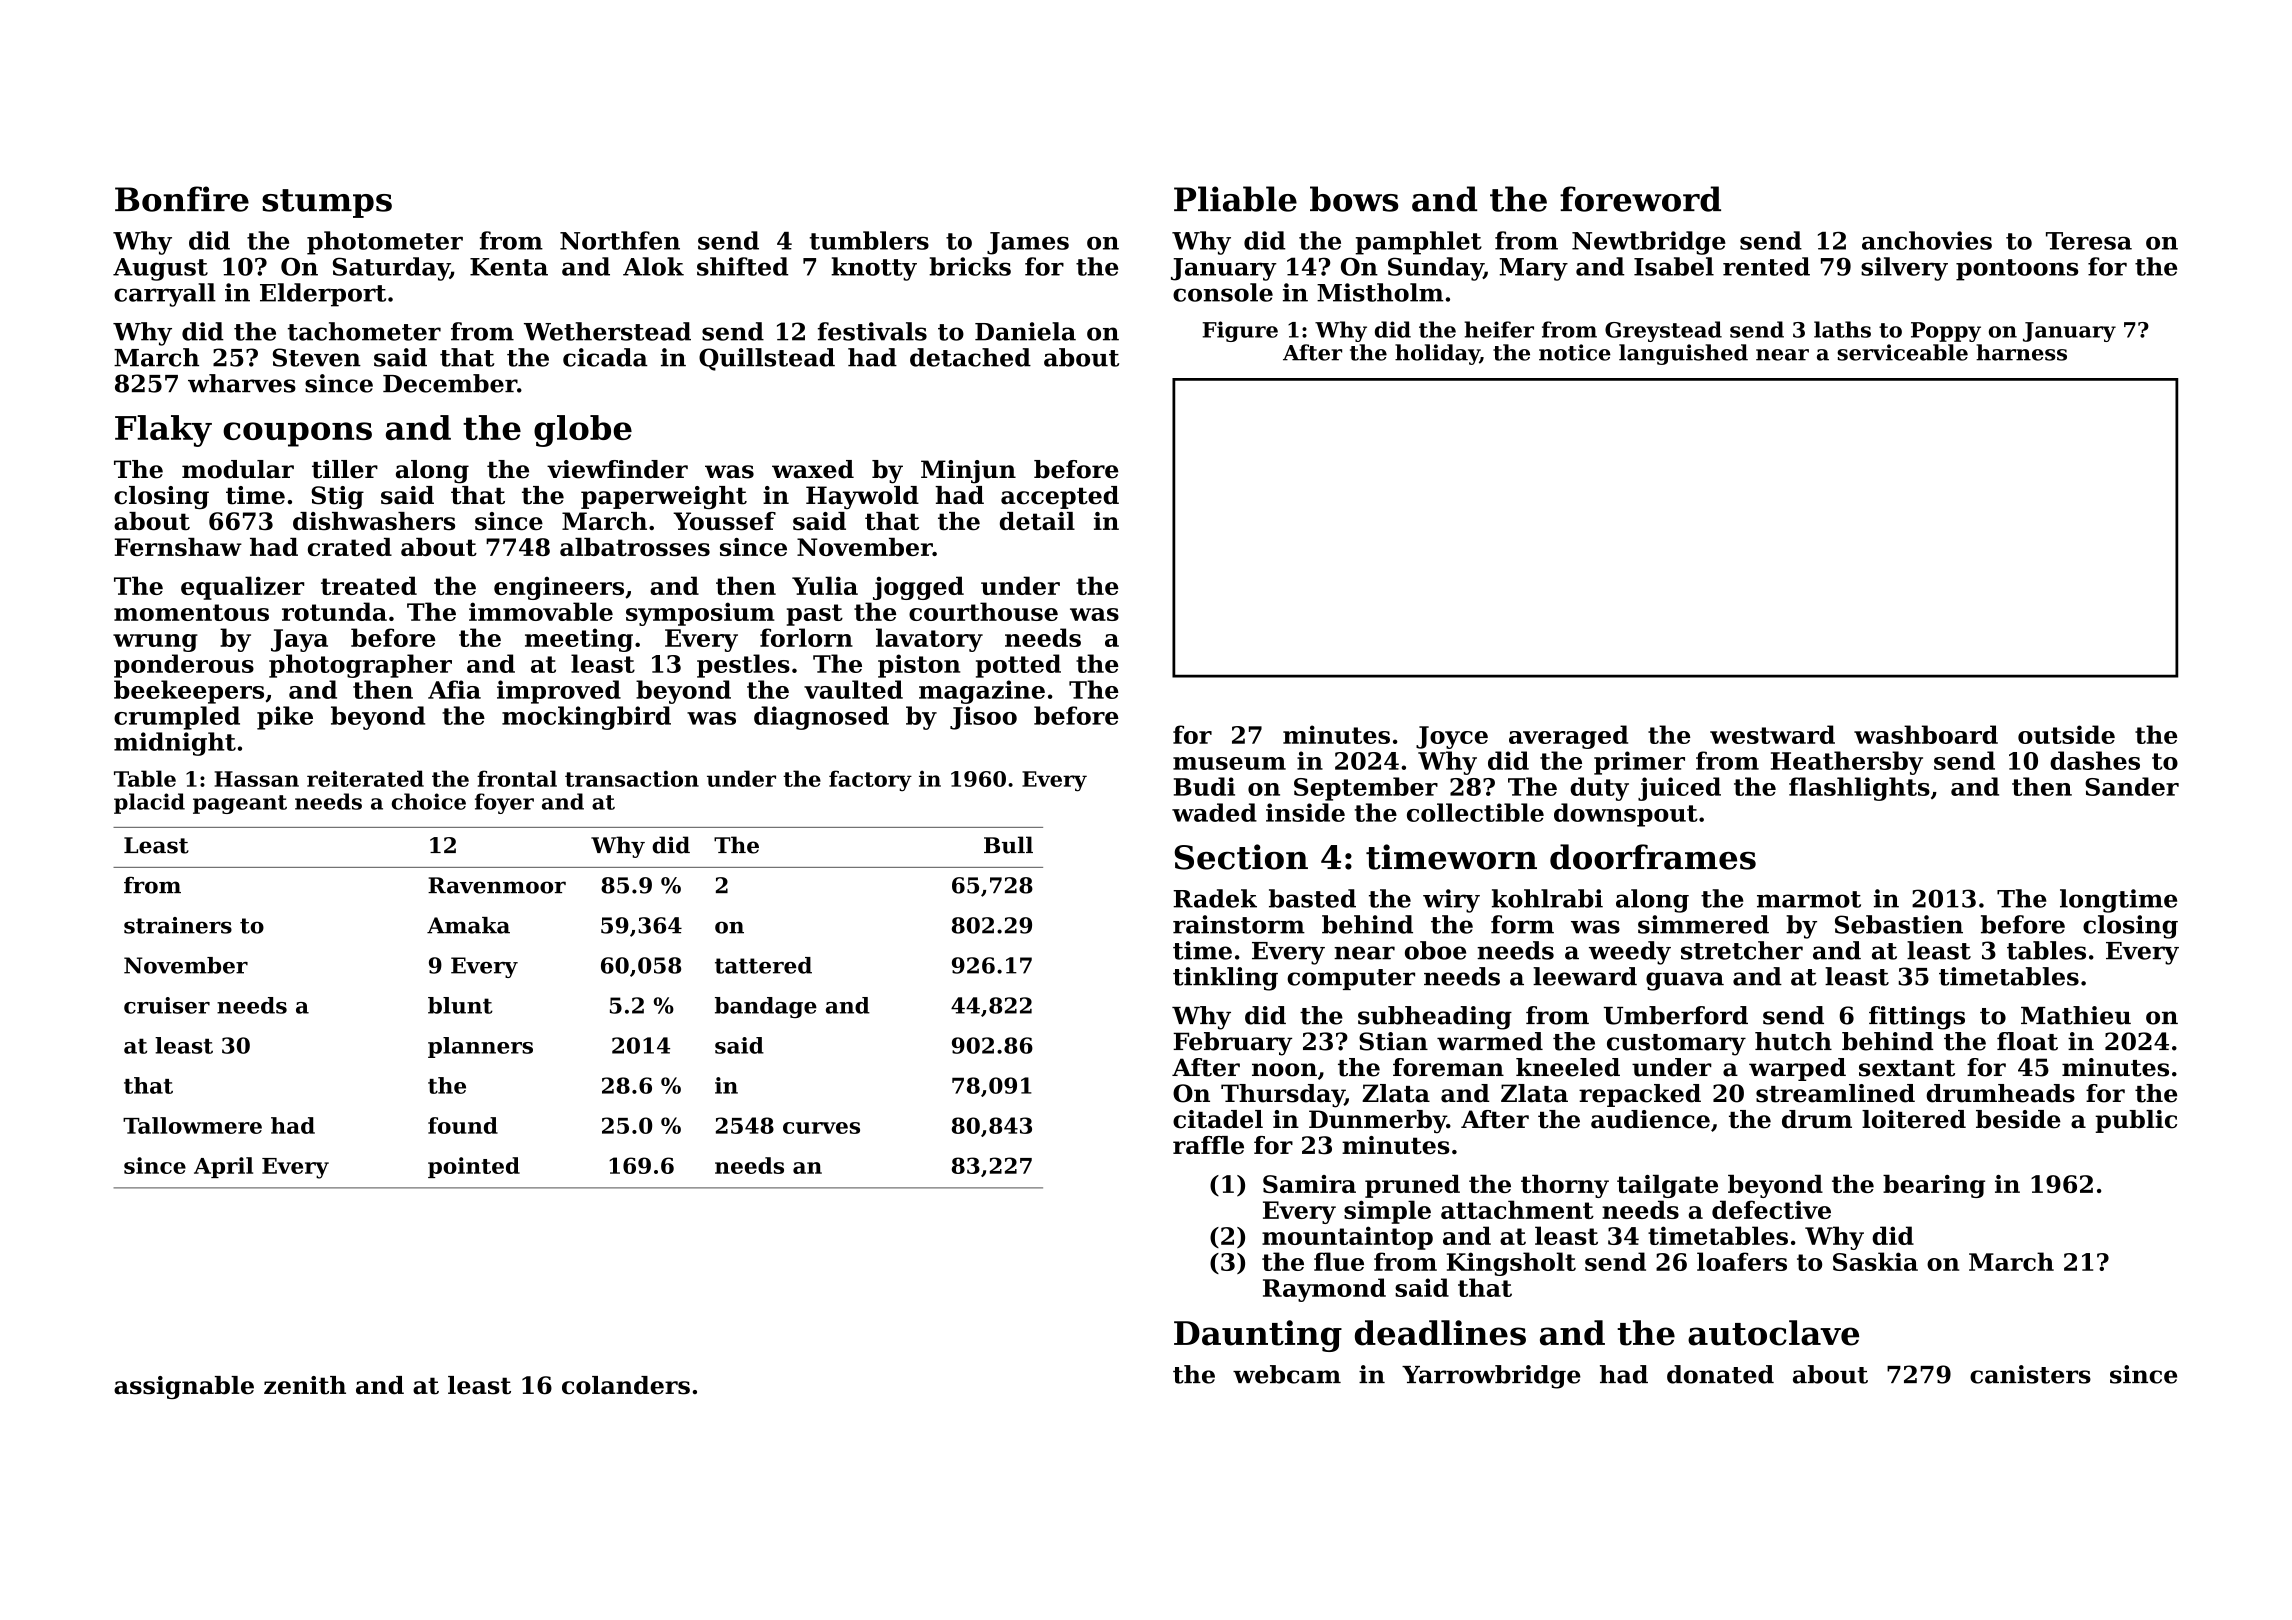 Image resolution: width=2292 pixels, height=1620 pixels. Describe the element at coordinates (1025, 331) in the page. I see `Daniela` at that location.
